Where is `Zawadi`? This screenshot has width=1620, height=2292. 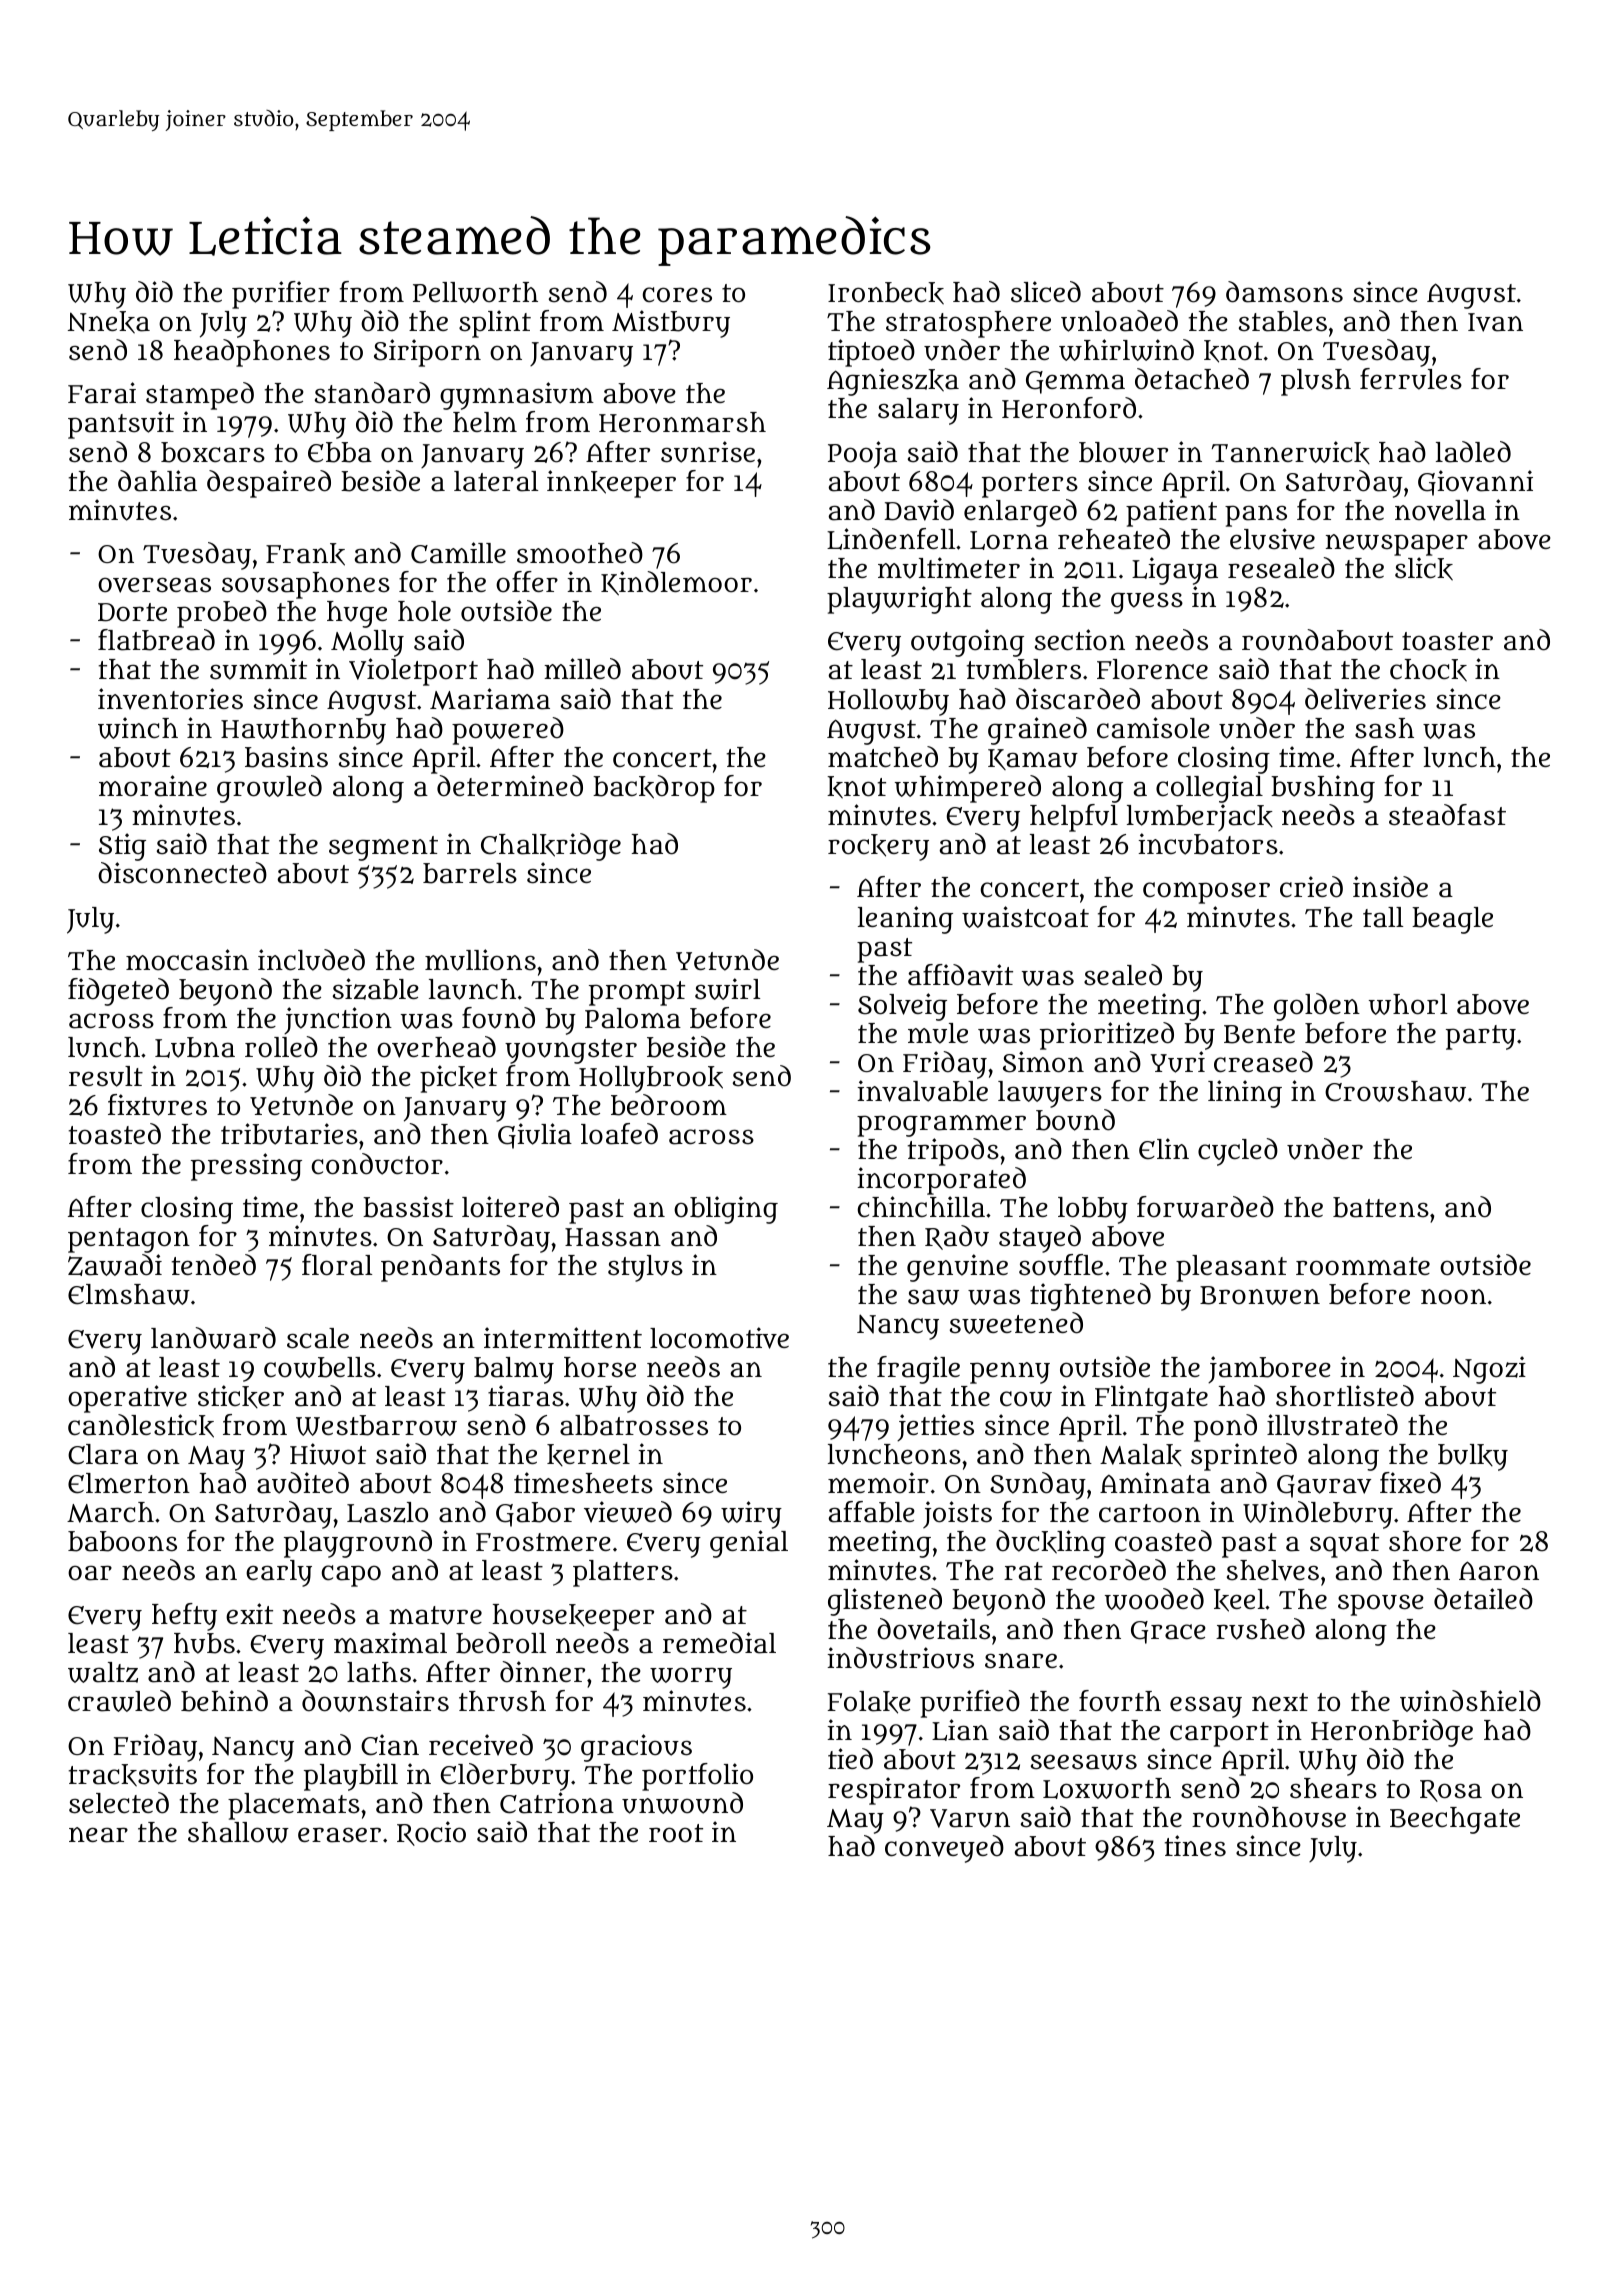
Zawadi is located at coordinates (115, 1265).
